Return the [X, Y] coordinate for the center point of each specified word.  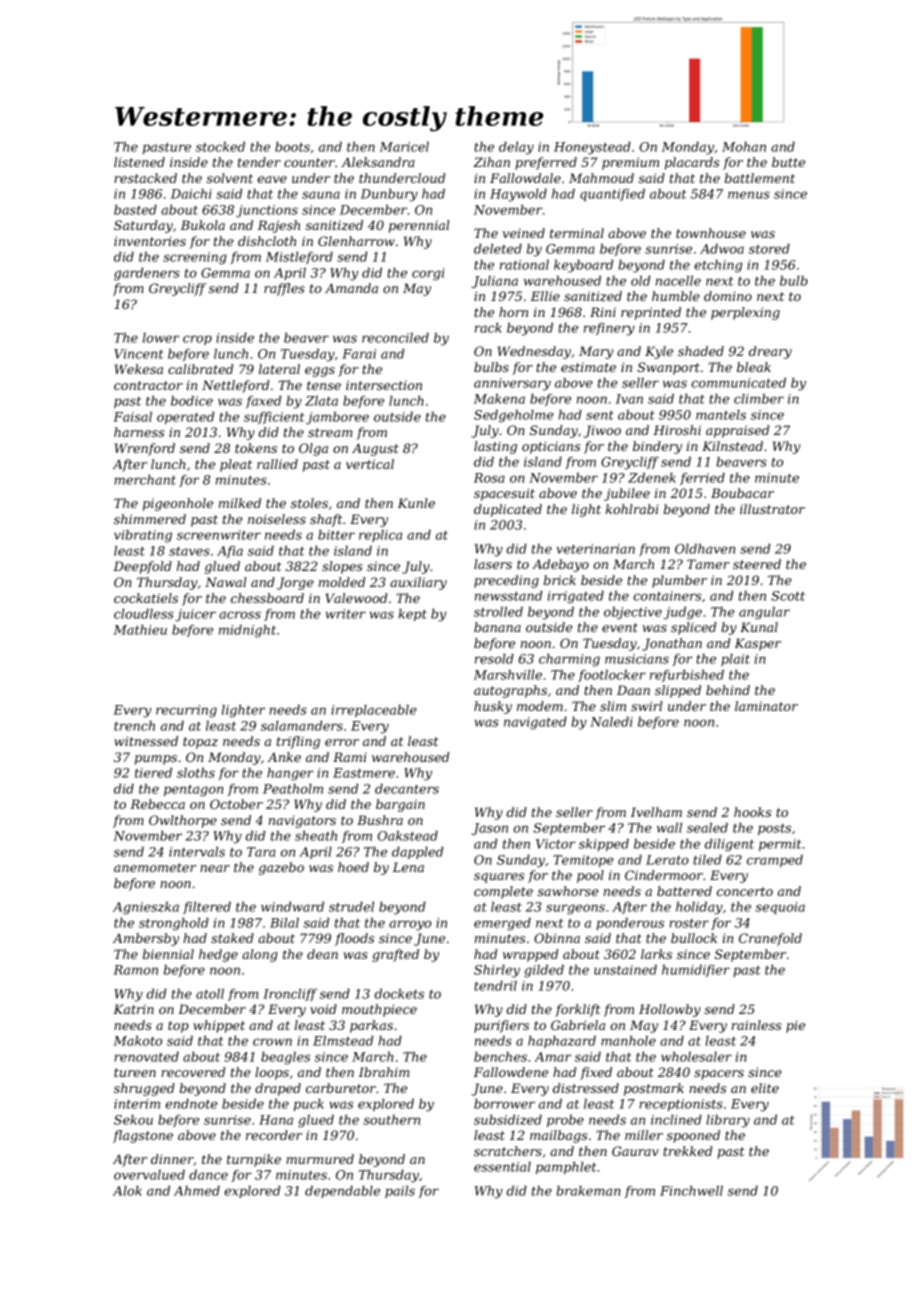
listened [139, 162]
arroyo [410, 925]
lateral [279, 369]
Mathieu [140, 629]
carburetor [341, 1088]
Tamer [708, 564]
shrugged [144, 1089]
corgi [428, 274]
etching [718, 266]
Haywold [518, 195]
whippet [219, 1026]
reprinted [651, 313]
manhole [628, 1040]
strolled [498, 611]
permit [780, 845]
